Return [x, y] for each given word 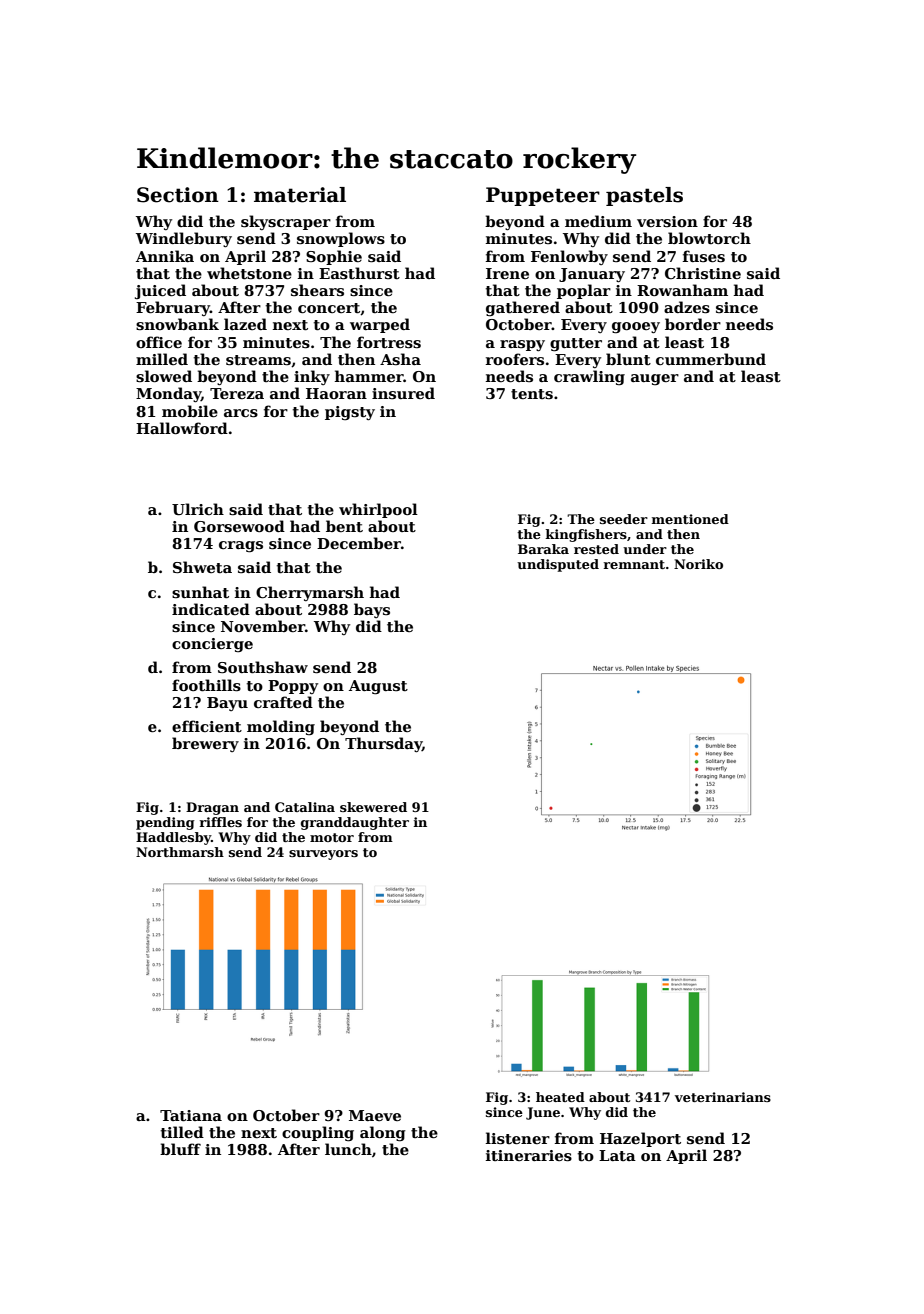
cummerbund [711, 359]
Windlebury [184, 239]
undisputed [558, 565]
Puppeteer [543, 196]
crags [241, 547]
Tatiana [191, 1115]
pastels [644, 196]
